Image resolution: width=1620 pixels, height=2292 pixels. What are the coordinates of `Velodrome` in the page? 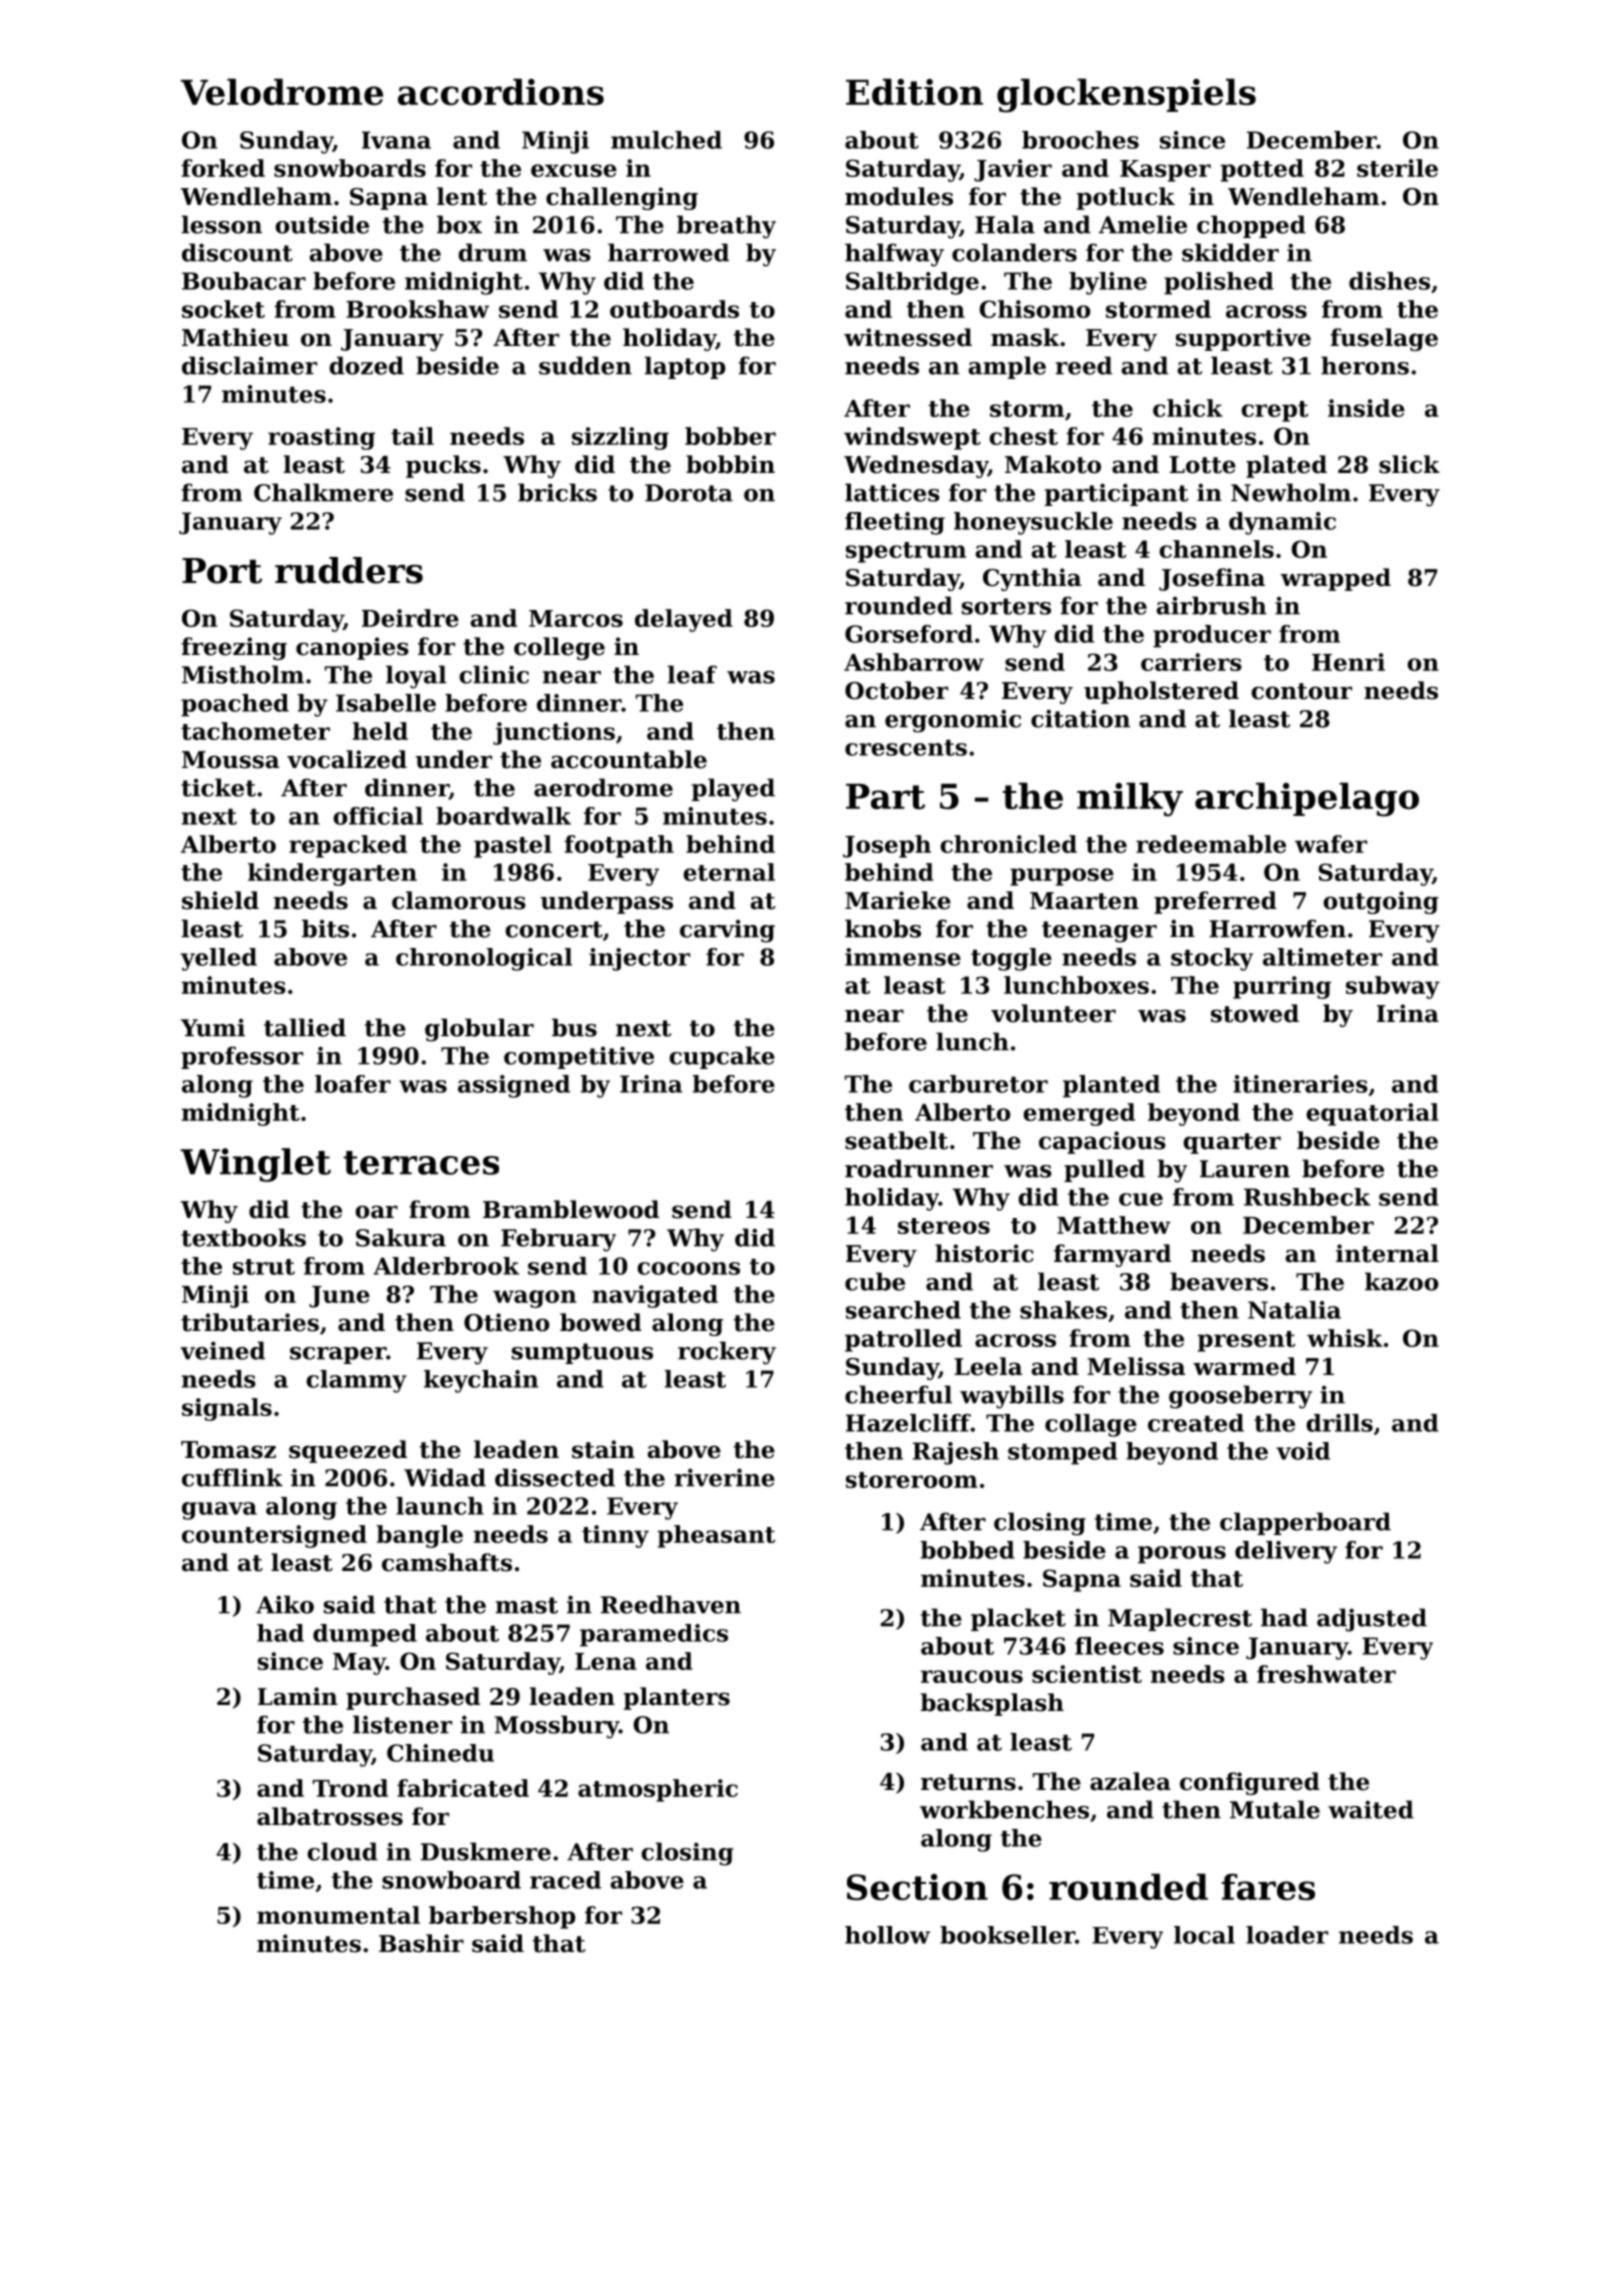 It's located at (282, 91).
